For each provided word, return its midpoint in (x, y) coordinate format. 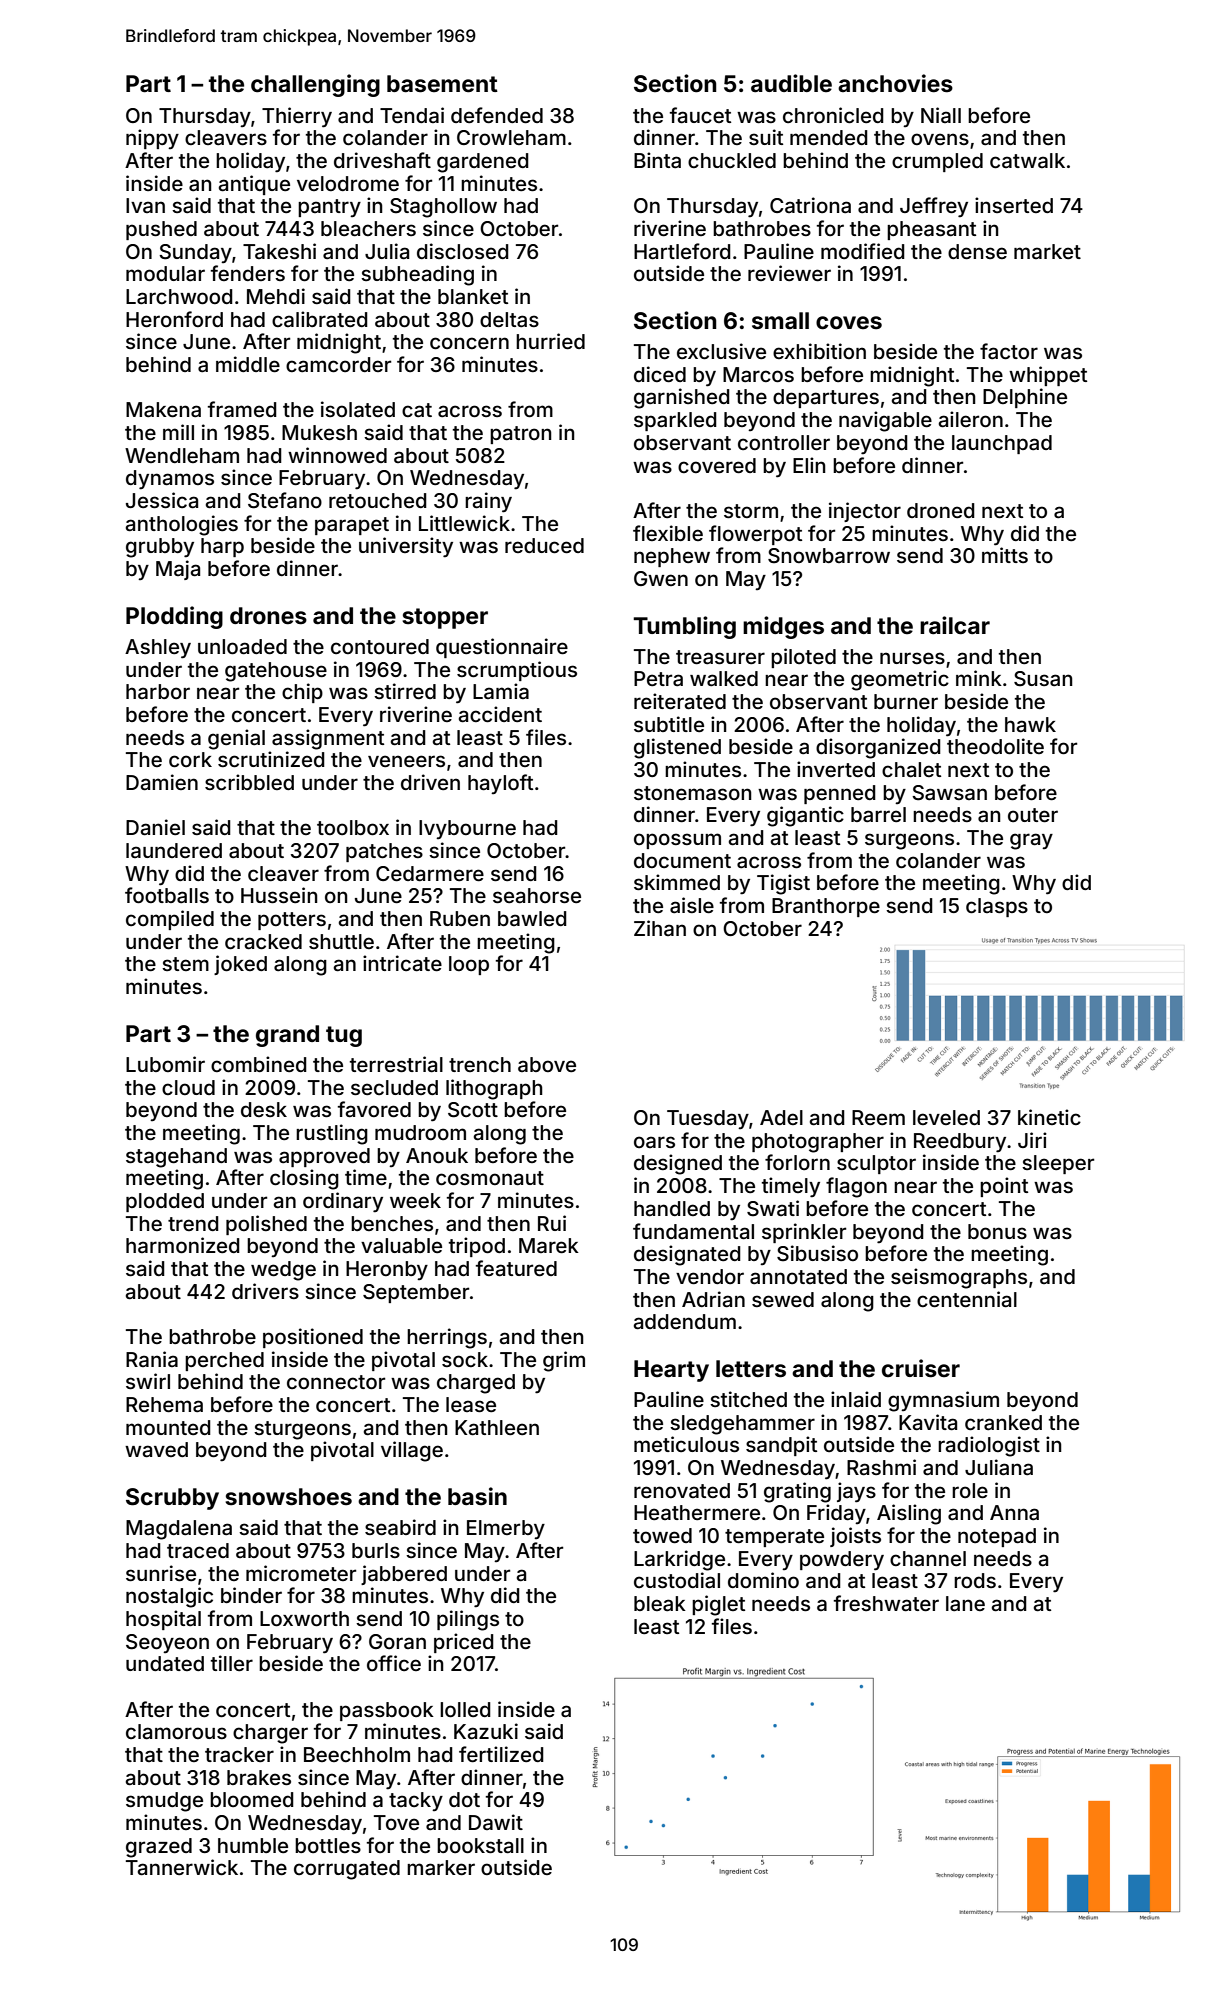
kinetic (1049, 1117)
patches (384, 852)
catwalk (1027, 160)
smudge (164, 1802)
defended (497, 115)
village (412, 1451)
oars (654, 1142)
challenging (315, 85)
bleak (660, 1603)
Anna (1014, 1512)
